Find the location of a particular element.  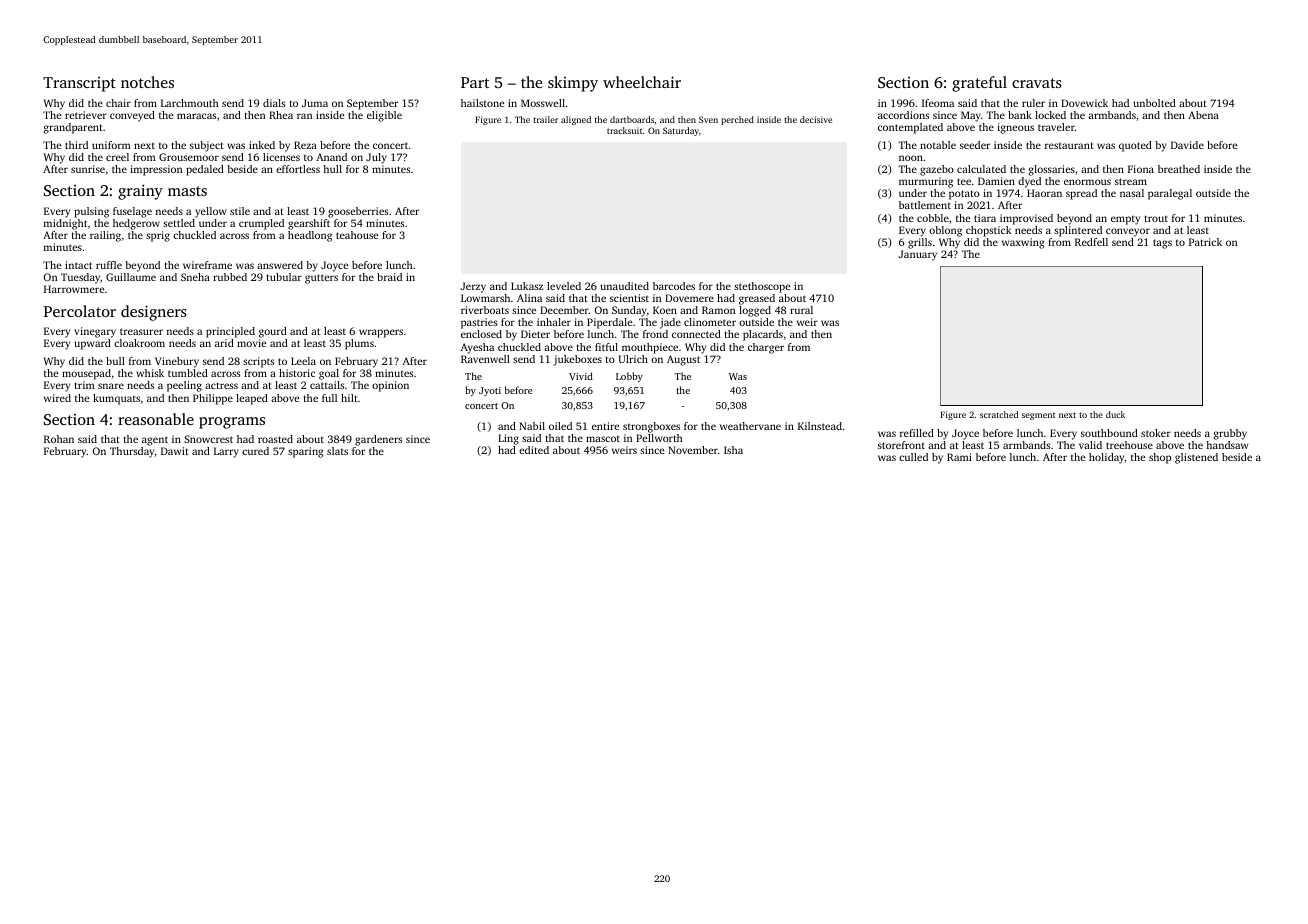

effortless is located at coordinates (298, 169).
